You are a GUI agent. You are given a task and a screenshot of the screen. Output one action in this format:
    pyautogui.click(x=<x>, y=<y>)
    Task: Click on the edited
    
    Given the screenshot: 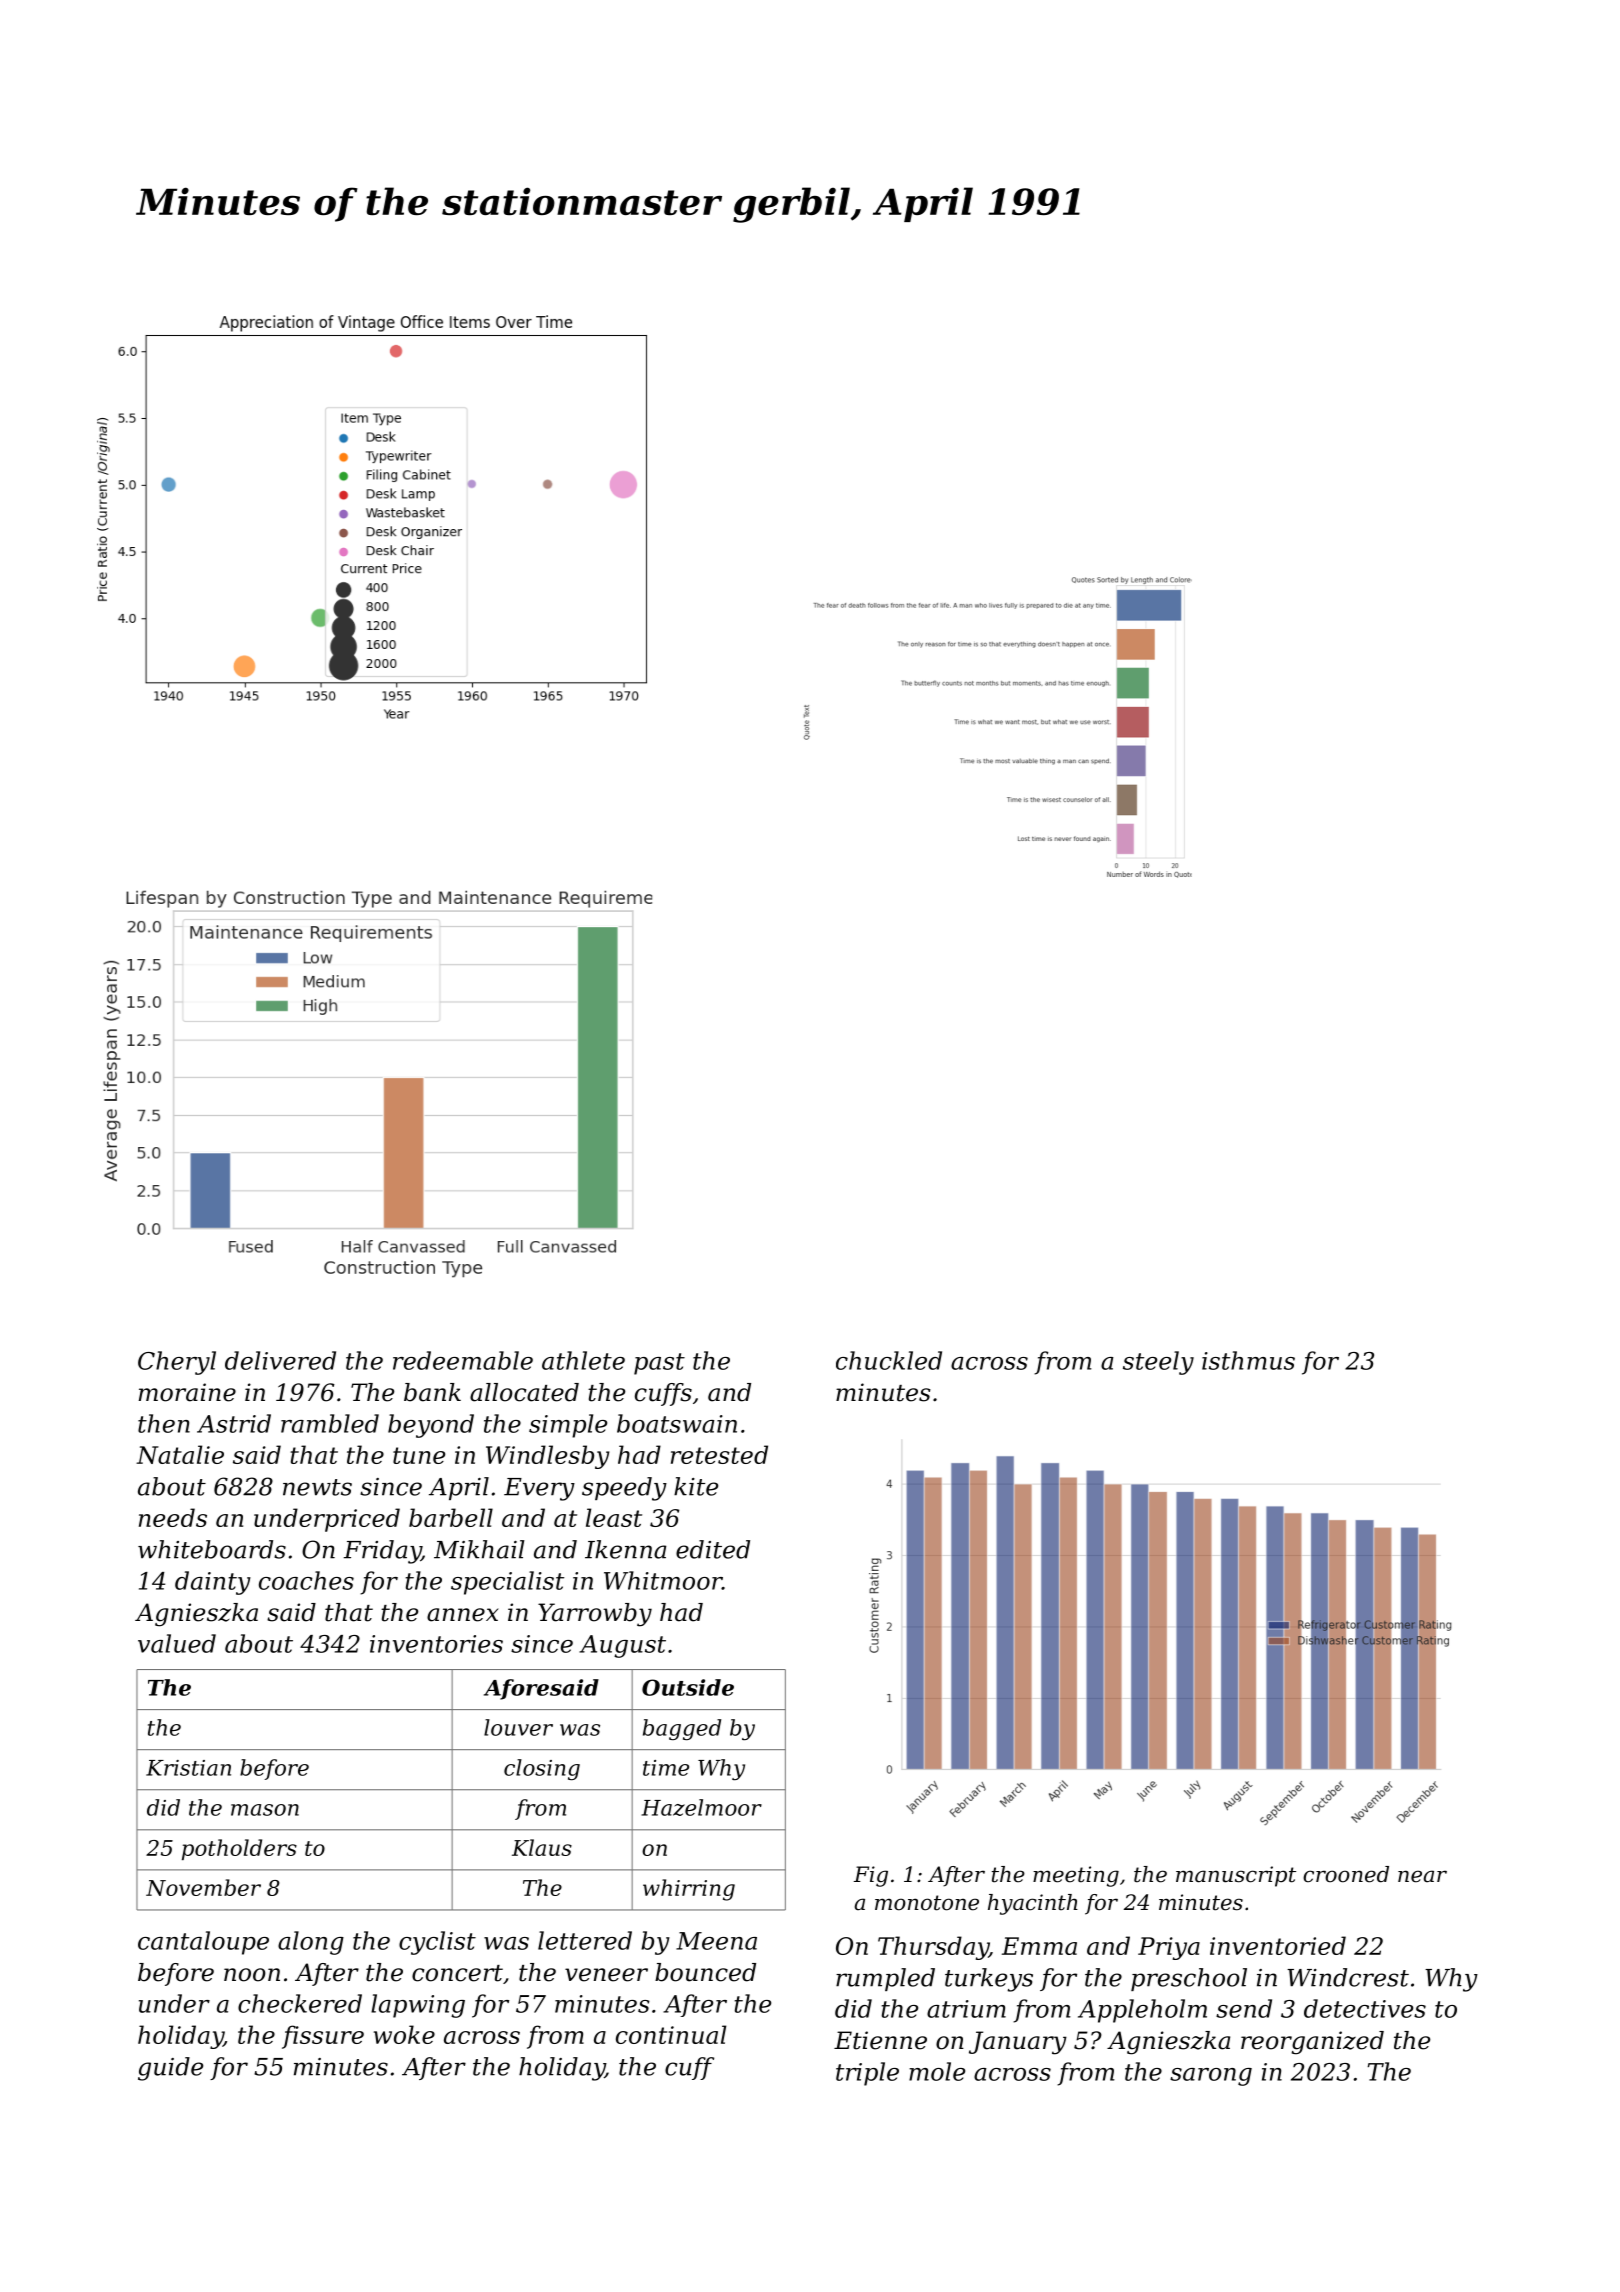 What is the action you would take?
    pyautogui.click(x=713, y=1549)
